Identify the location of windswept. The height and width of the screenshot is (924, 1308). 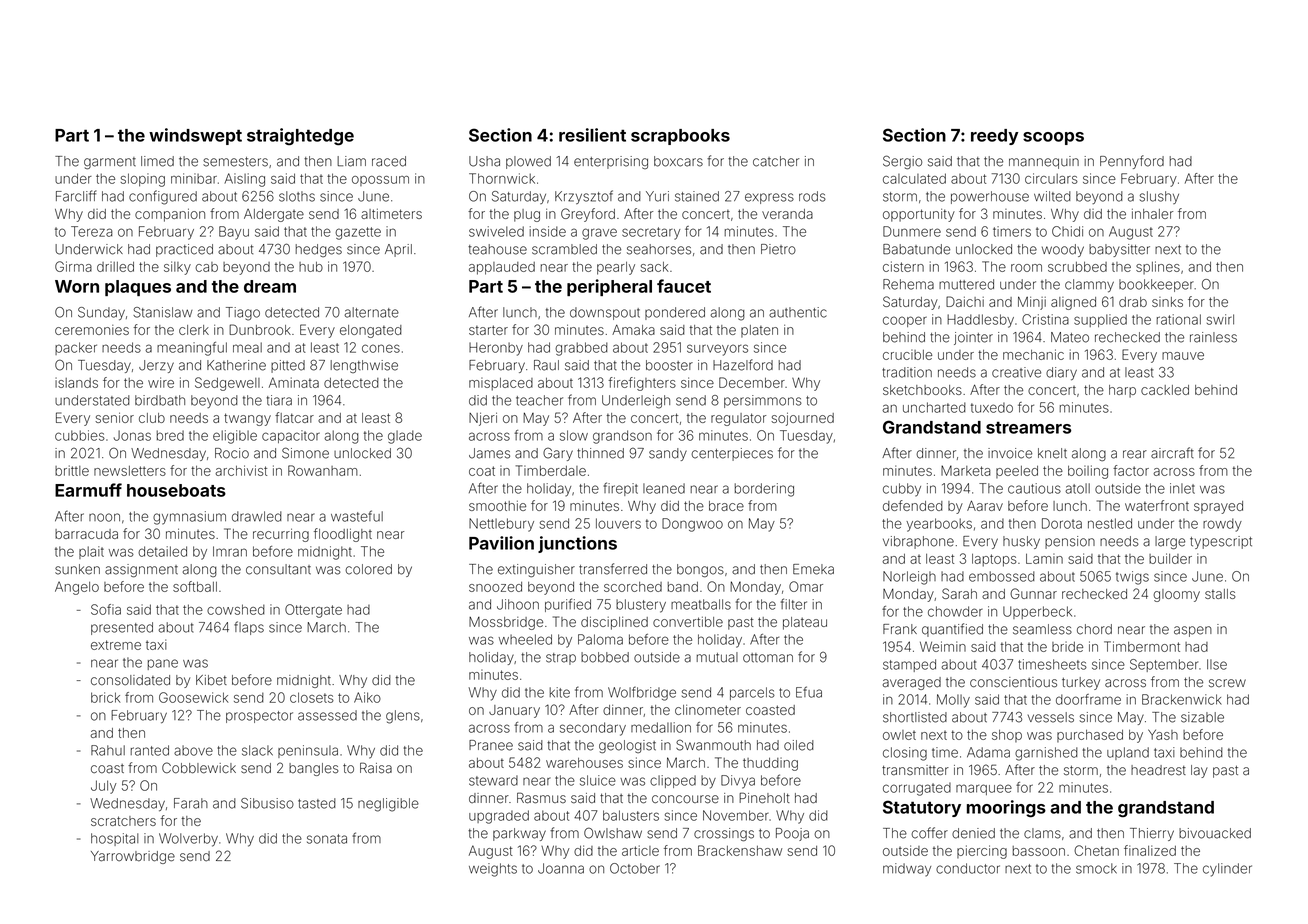
(195, 136).
